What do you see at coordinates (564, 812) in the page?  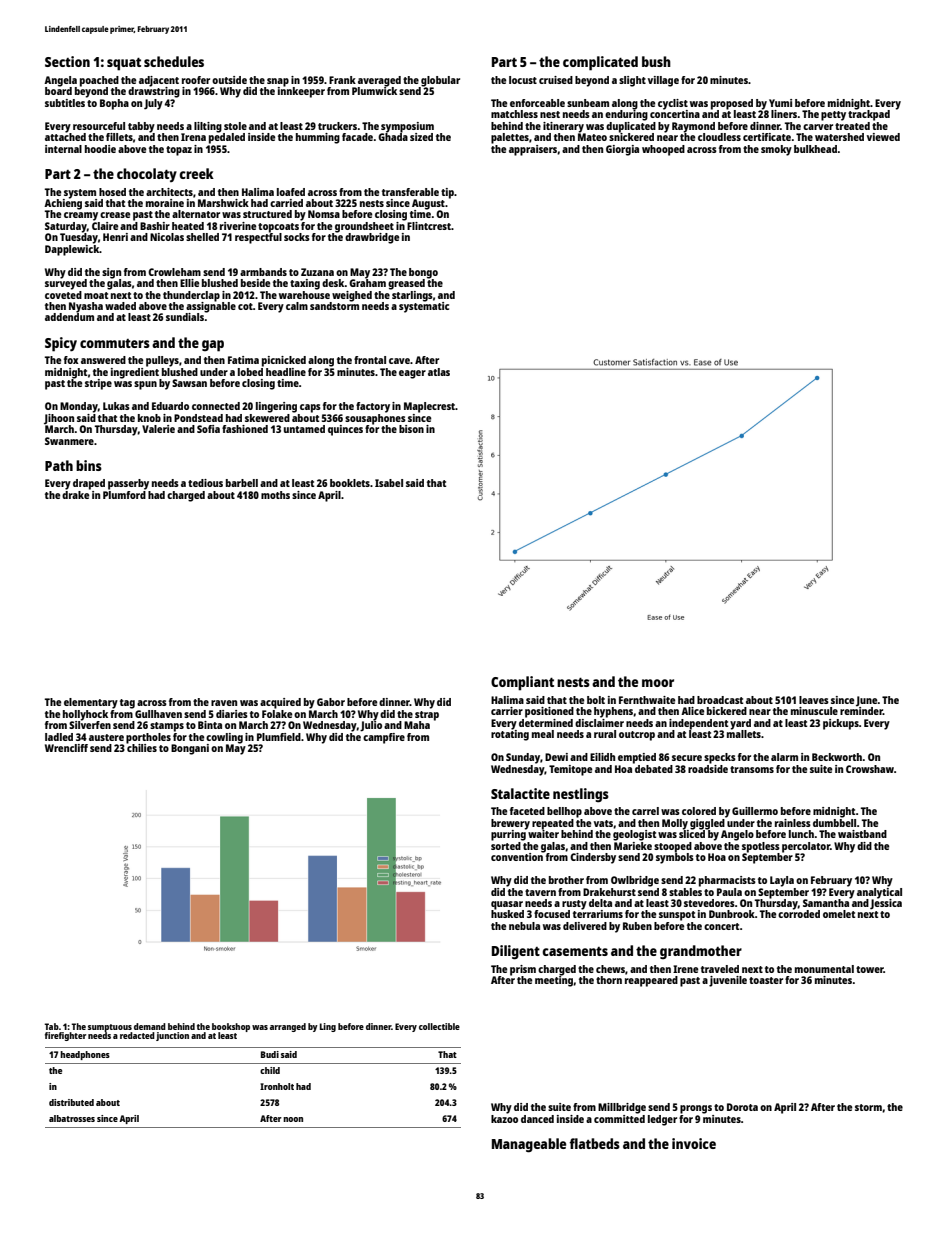 I see `bellhop` at bounding box center [564, 812].
